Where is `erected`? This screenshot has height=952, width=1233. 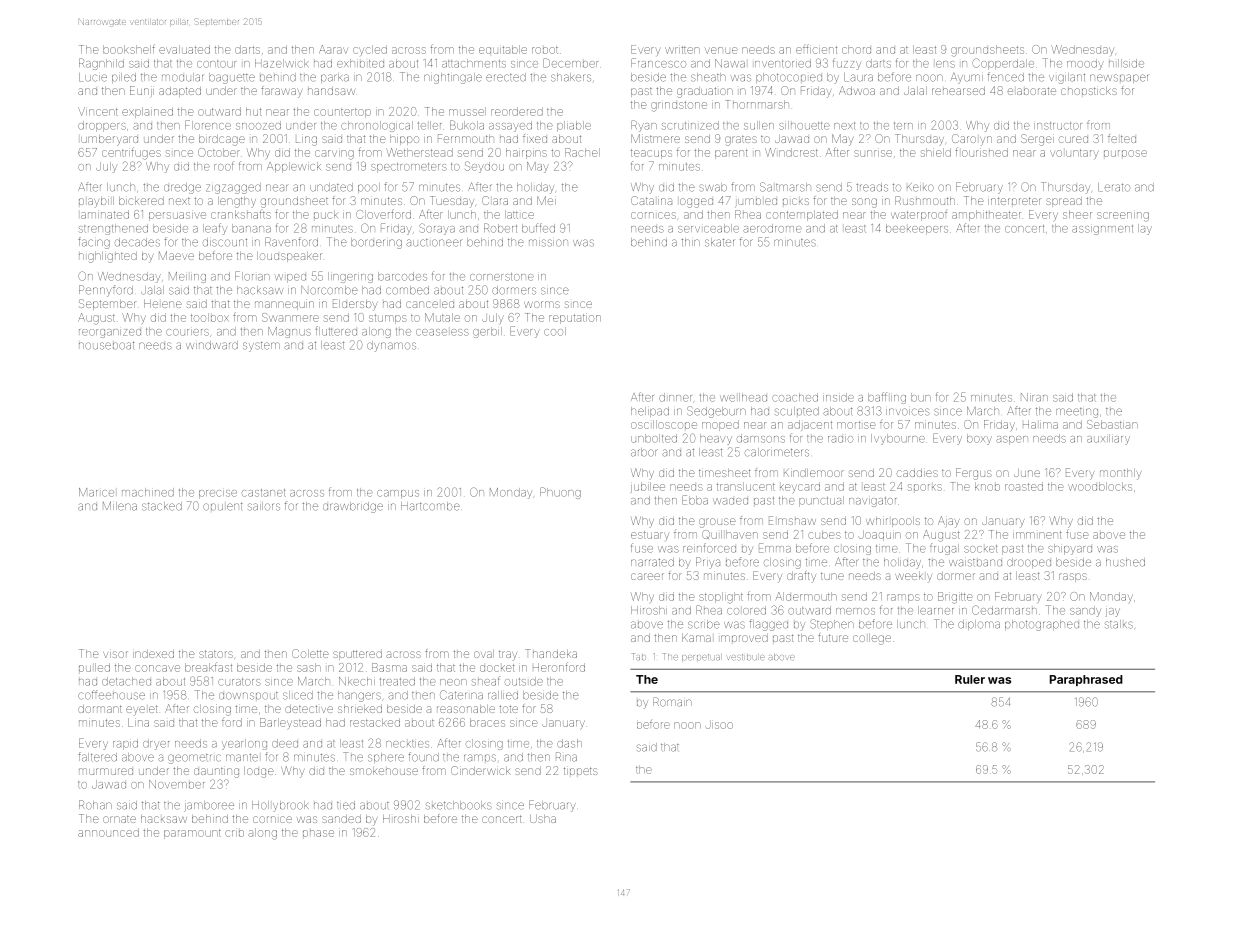 erected is located at coordinates (506, 77).
